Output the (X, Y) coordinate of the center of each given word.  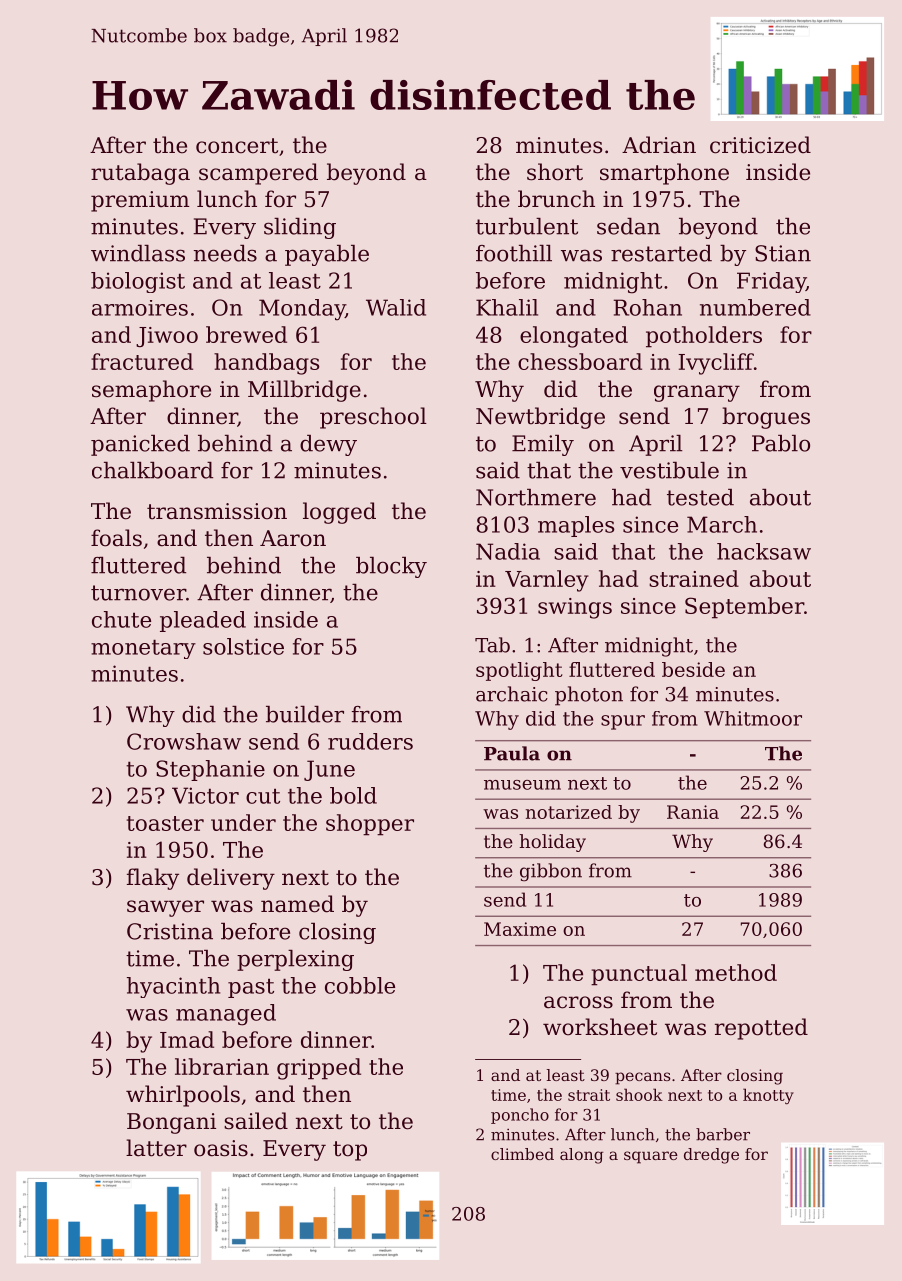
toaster (165, 823)
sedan (628, 226)
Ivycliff (716, 364)
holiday (552, 843)
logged (339, 513)
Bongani (171, 1123)
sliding (300, 228)
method (736, 972)
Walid (396, 307)
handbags (266, 364)
